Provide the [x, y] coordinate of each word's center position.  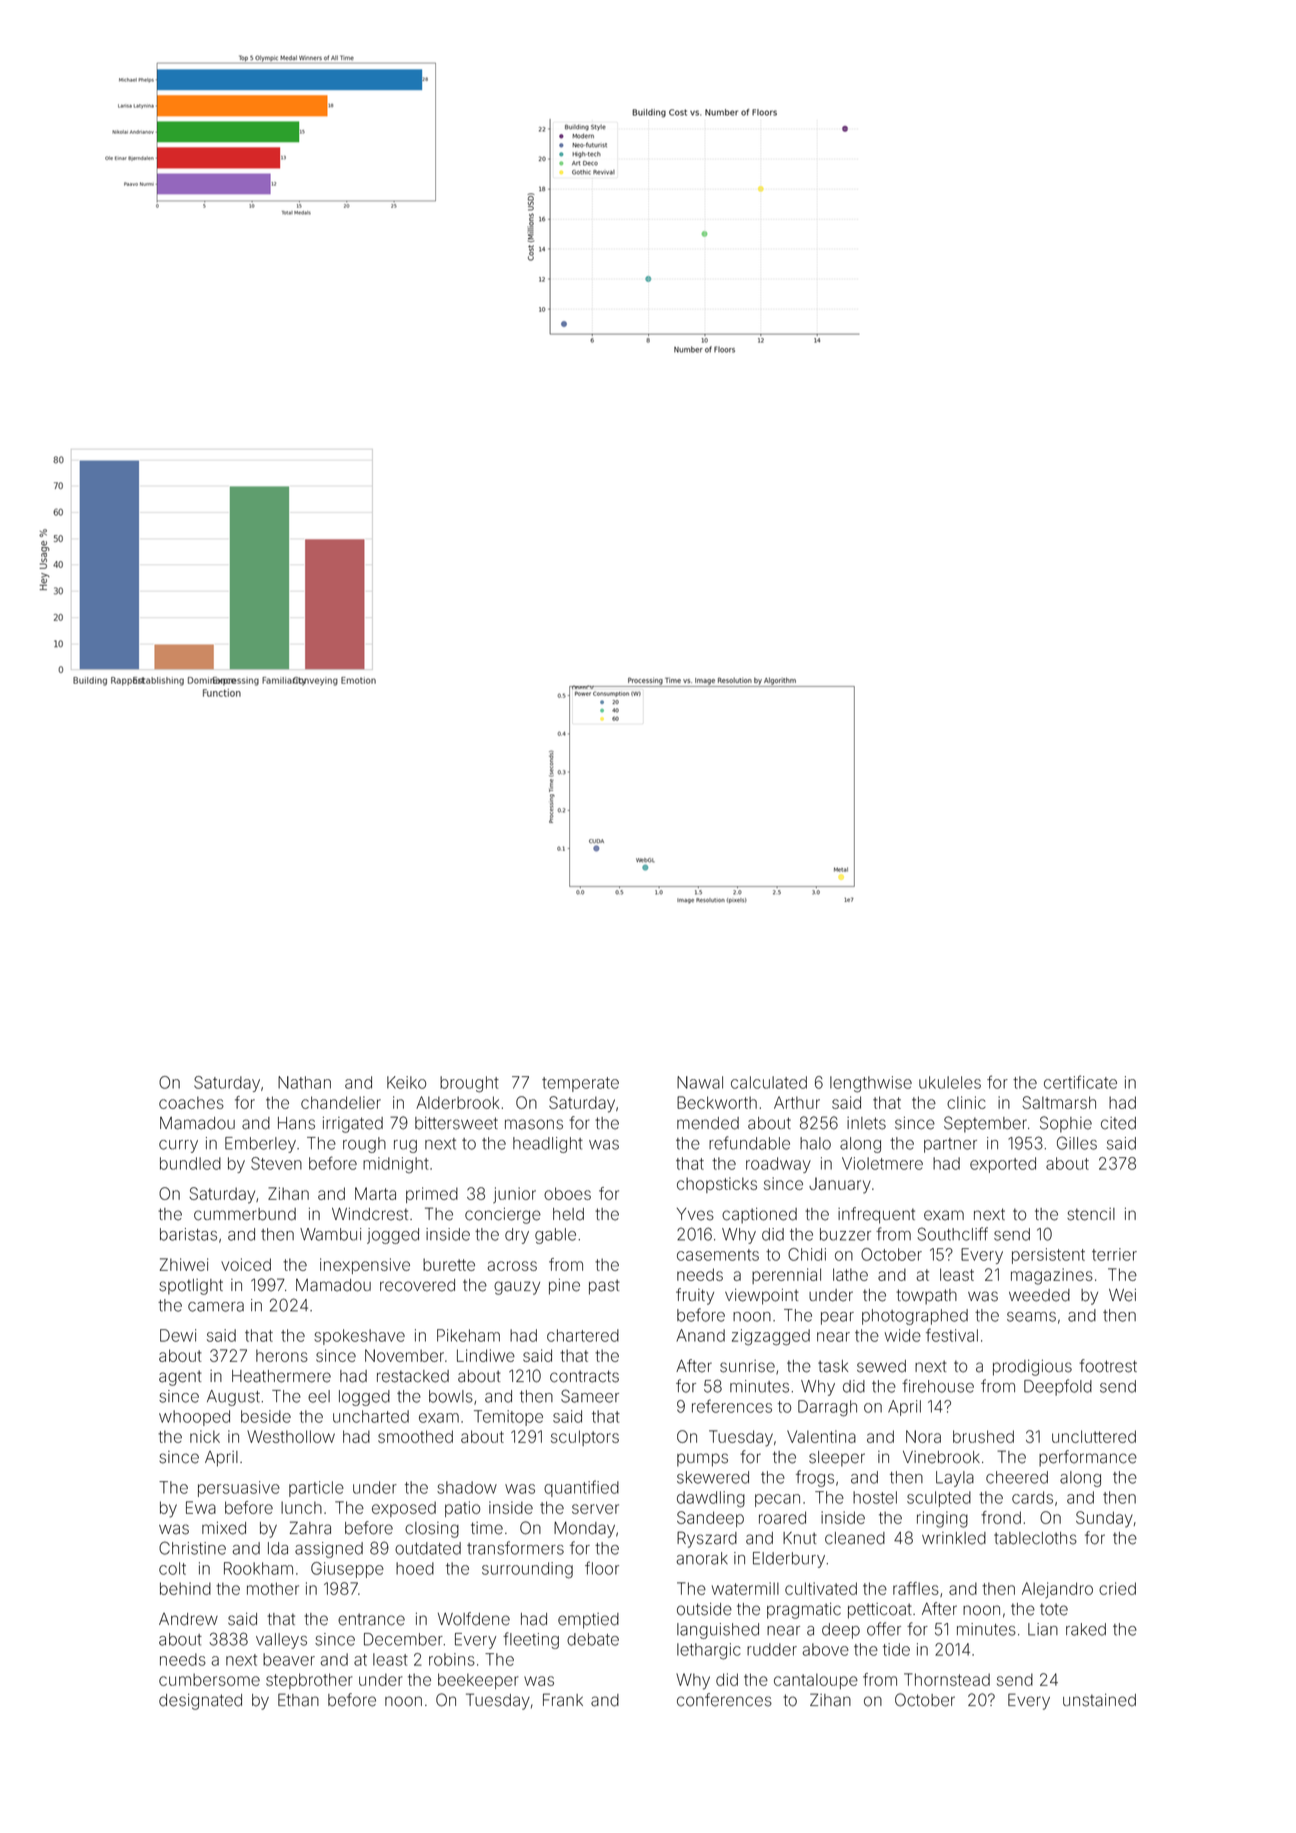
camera [216, 1307]
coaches [191, 1102]
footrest [1108, 1366]
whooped [194, 1418]
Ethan [298, 1700]
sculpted [939, 1499]
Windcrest [370, 1214]
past [604, 1287]
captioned [759, 1216]
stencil [1091, 1214]
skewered [713, 1477]
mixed [224, 1528]
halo [815, 1143]
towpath [926, 1297]
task [833, 1366]
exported [1003, 1165]
